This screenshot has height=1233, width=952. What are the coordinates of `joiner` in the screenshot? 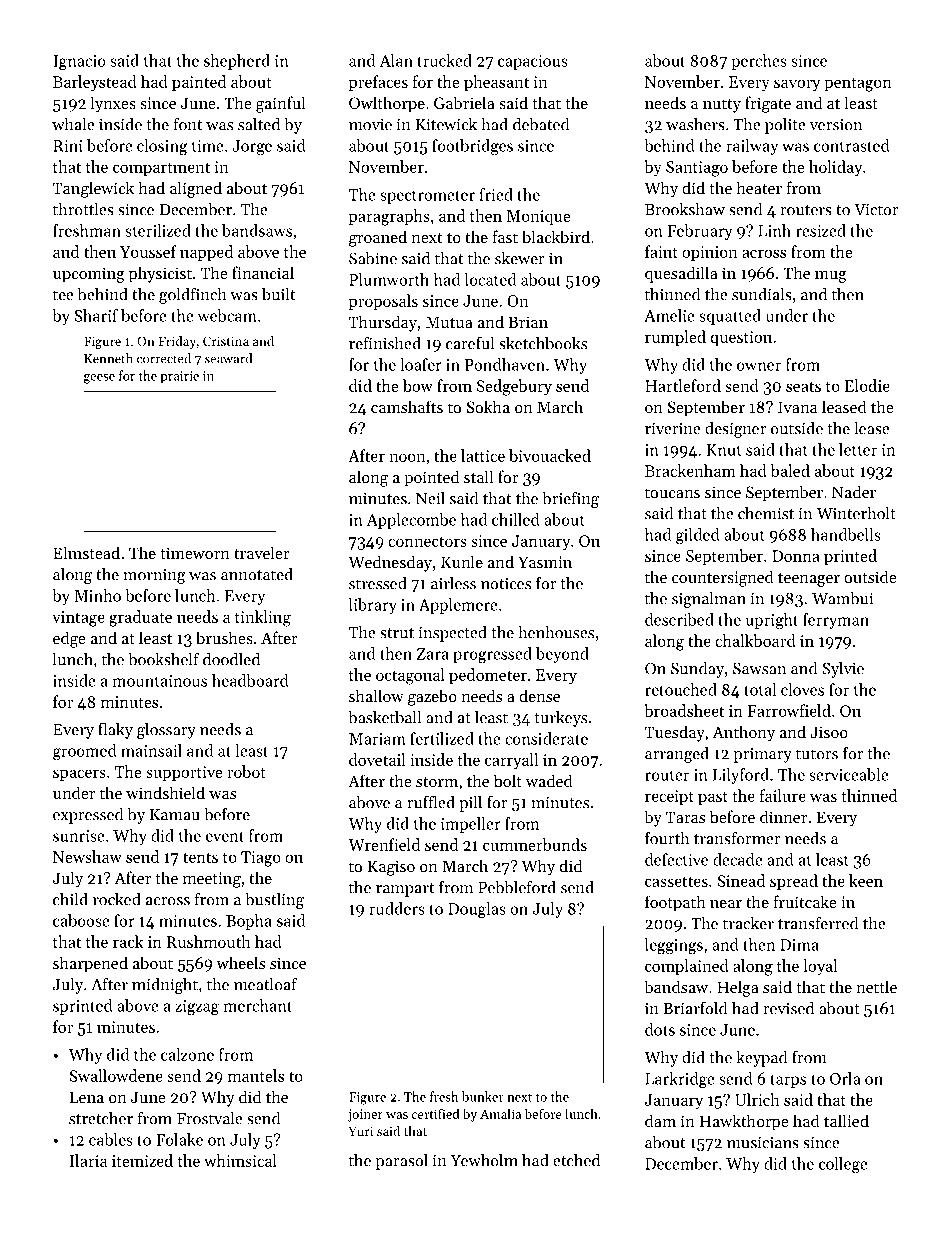 It's located at (365, 1115).
